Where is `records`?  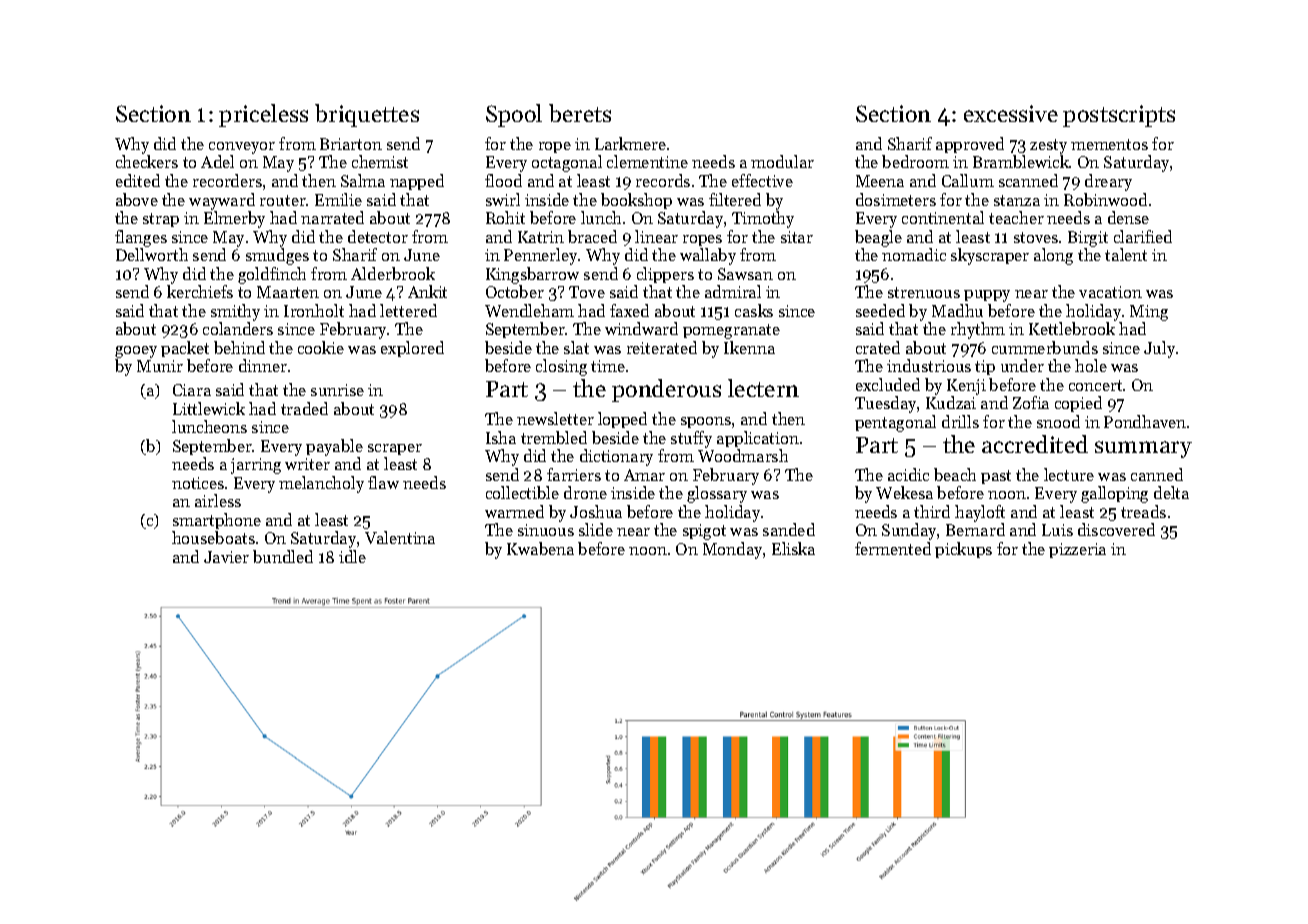
records is located at coordinates (663, 180).
